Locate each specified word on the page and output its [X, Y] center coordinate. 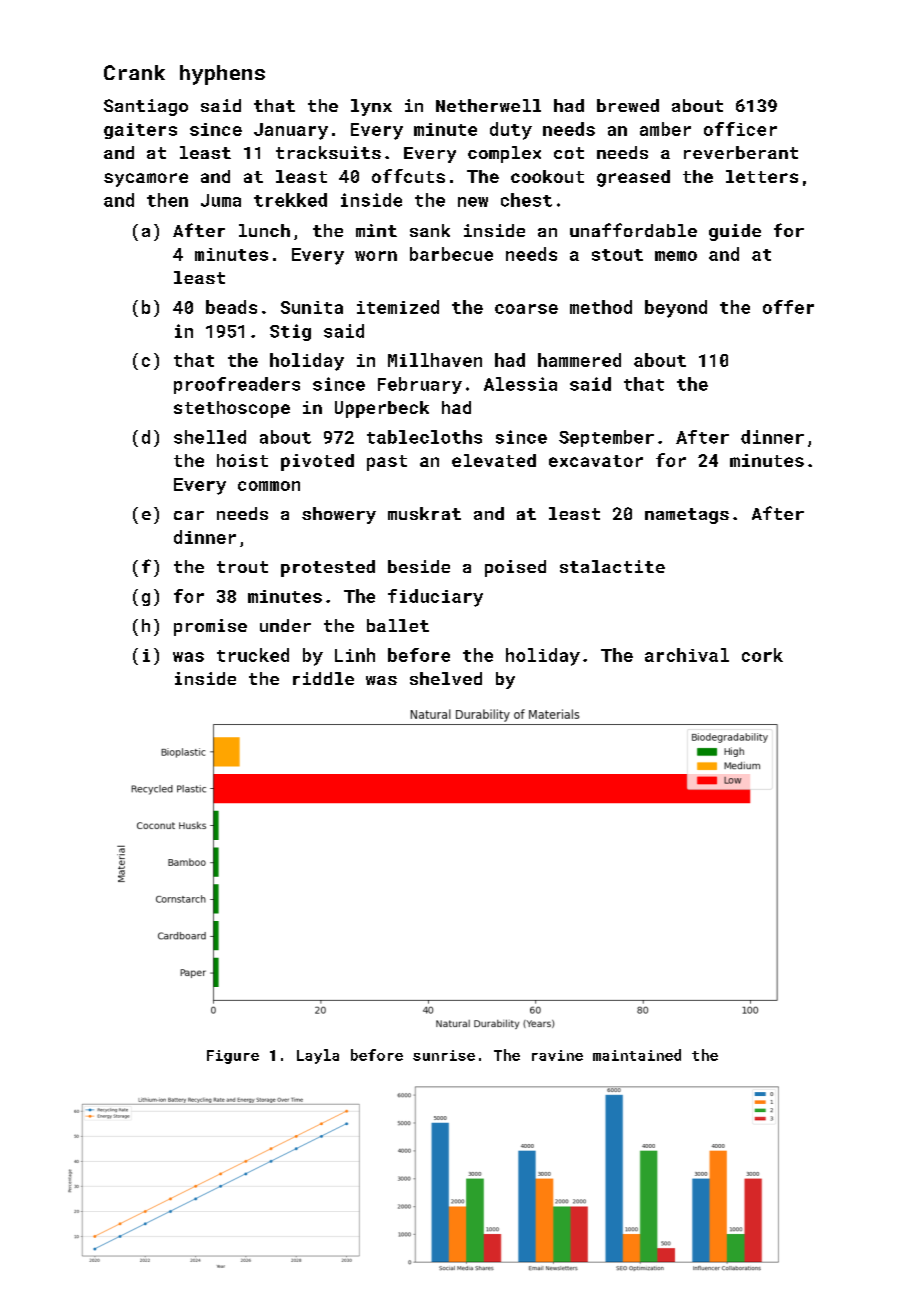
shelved [446, 678]
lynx [371, 107]
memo [676, 256]
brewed [628, 105]
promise [210, 627]
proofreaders [237, 385]
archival [687, 655]
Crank [134, 72]
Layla [318, 1056]
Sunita [312, 307]
